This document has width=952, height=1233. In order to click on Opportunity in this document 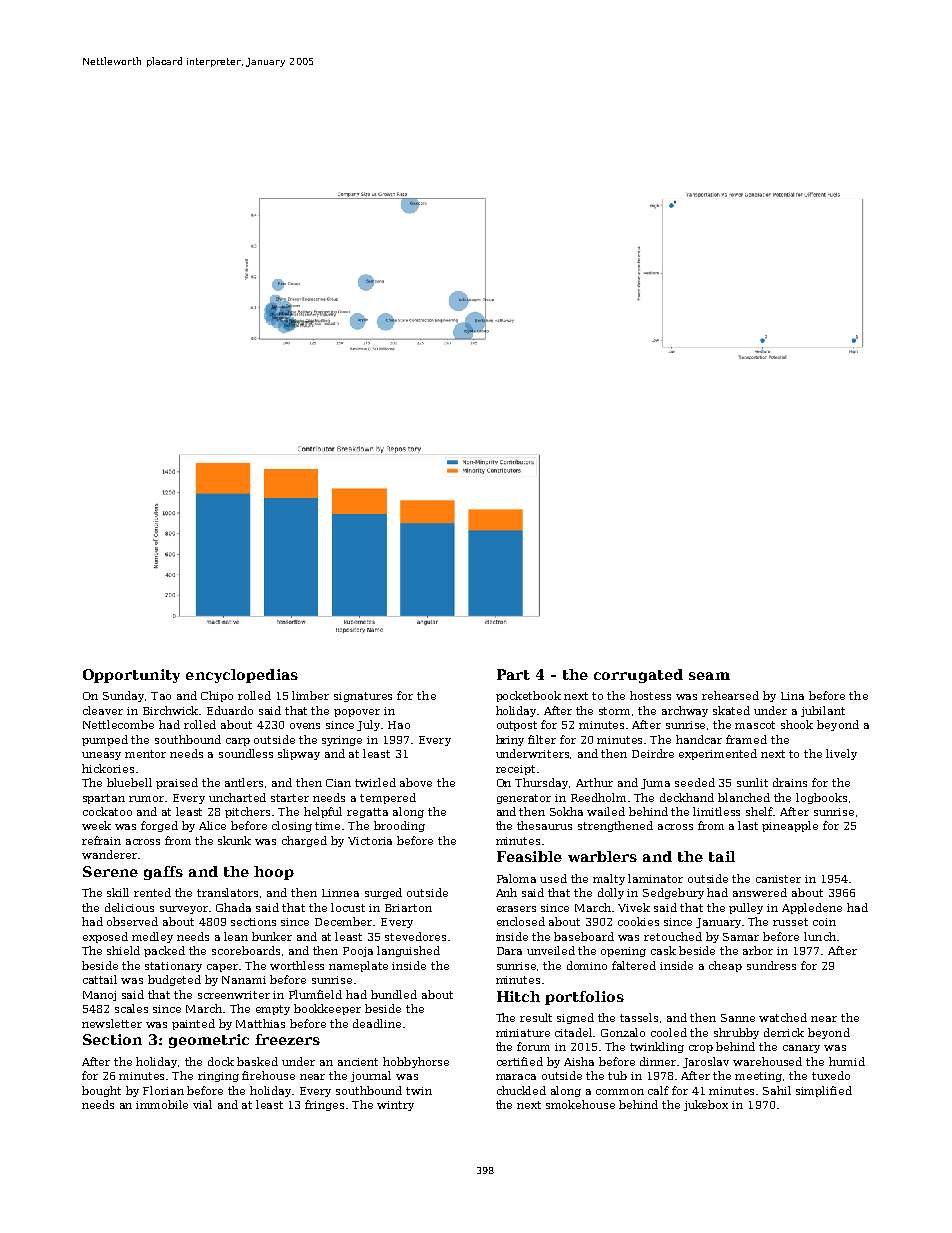, I will do `click(131, 676)`.
